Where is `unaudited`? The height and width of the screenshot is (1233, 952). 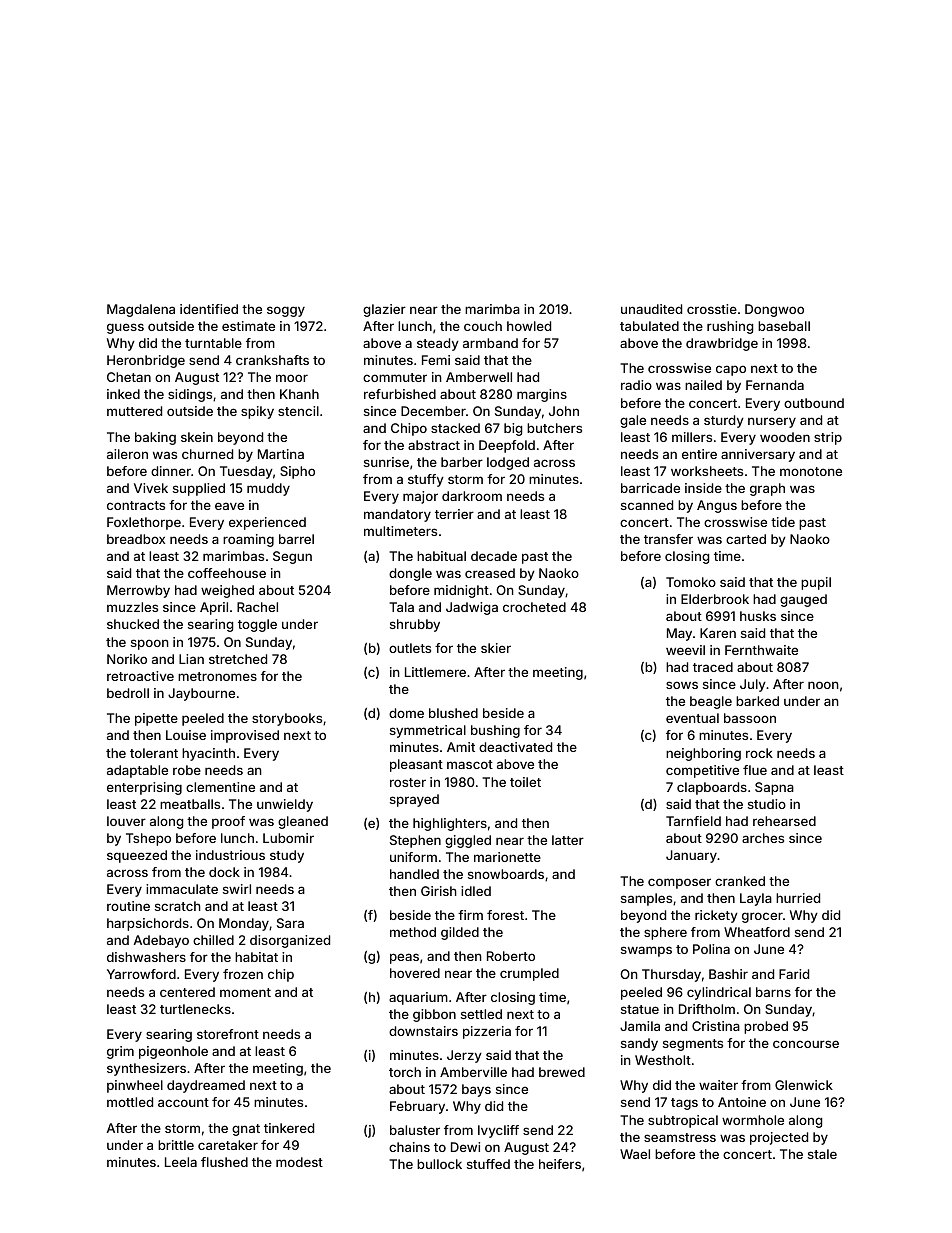
unaudited is located at coordinates (651, 309).
